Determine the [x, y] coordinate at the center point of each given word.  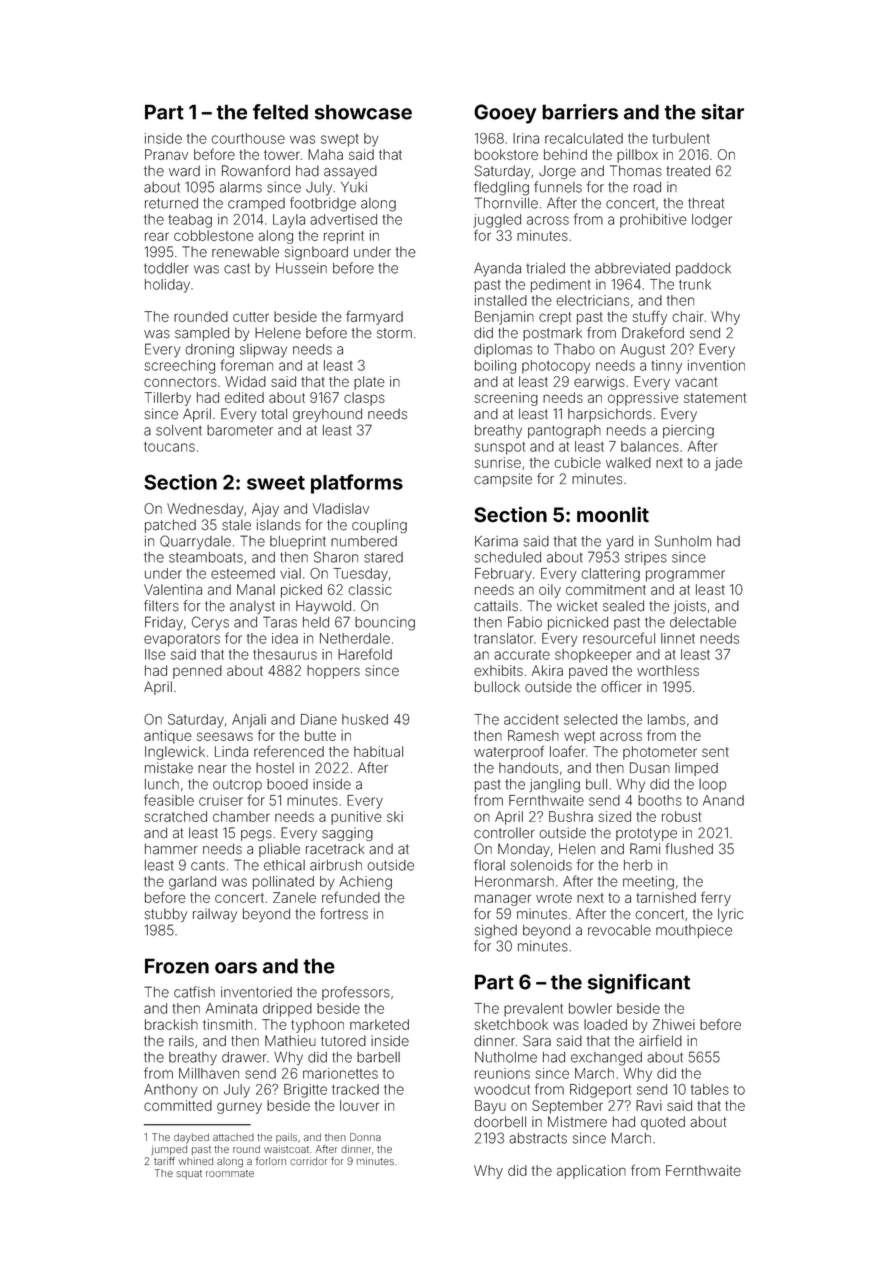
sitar [722, 112]
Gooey [505, 114]
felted [280, 112]
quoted [663, 1123]
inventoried [256, 992]
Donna [365, 1137]
